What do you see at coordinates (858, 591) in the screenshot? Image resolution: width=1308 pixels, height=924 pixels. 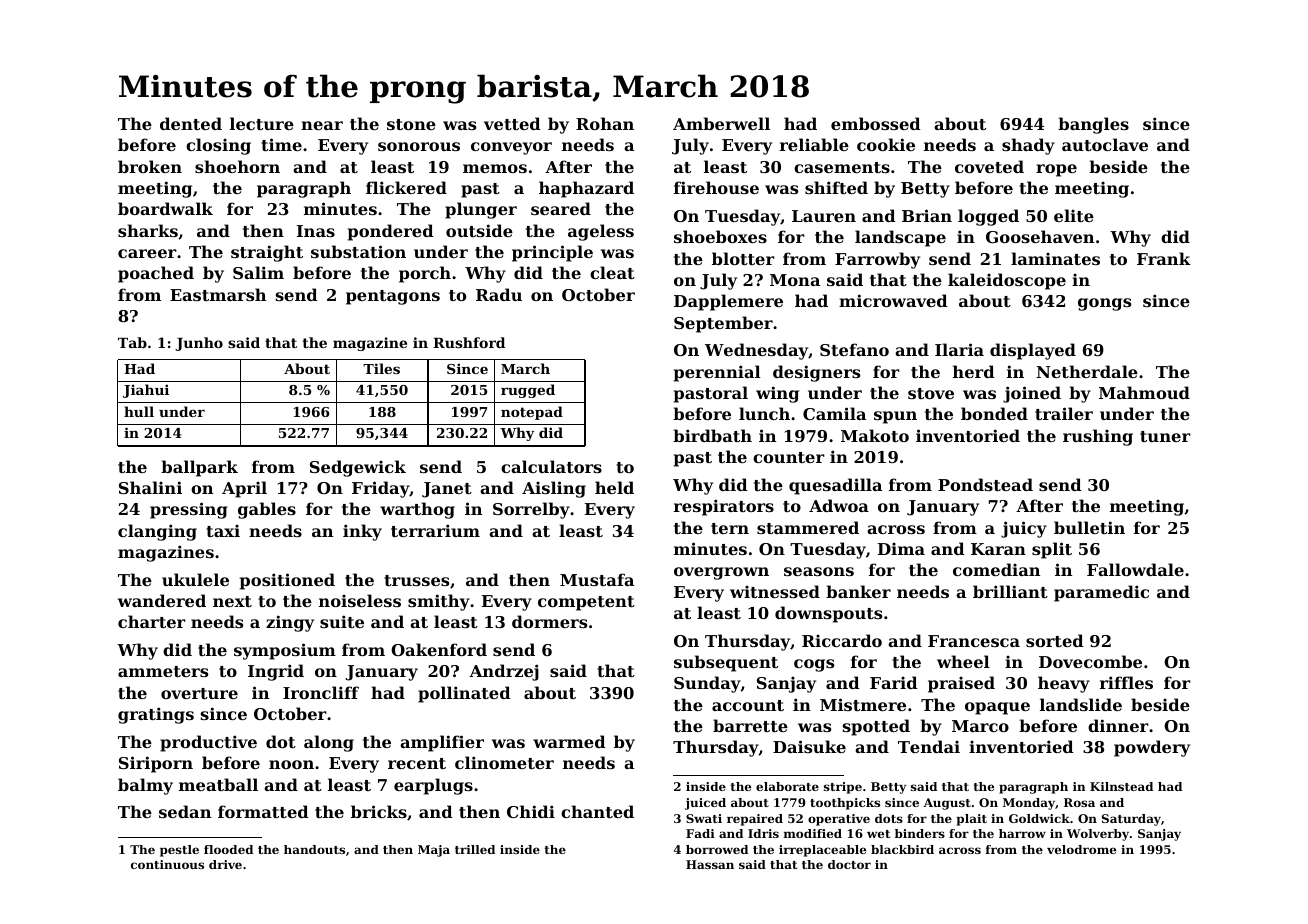 I see `banker` at bounding box center [858, 591].
